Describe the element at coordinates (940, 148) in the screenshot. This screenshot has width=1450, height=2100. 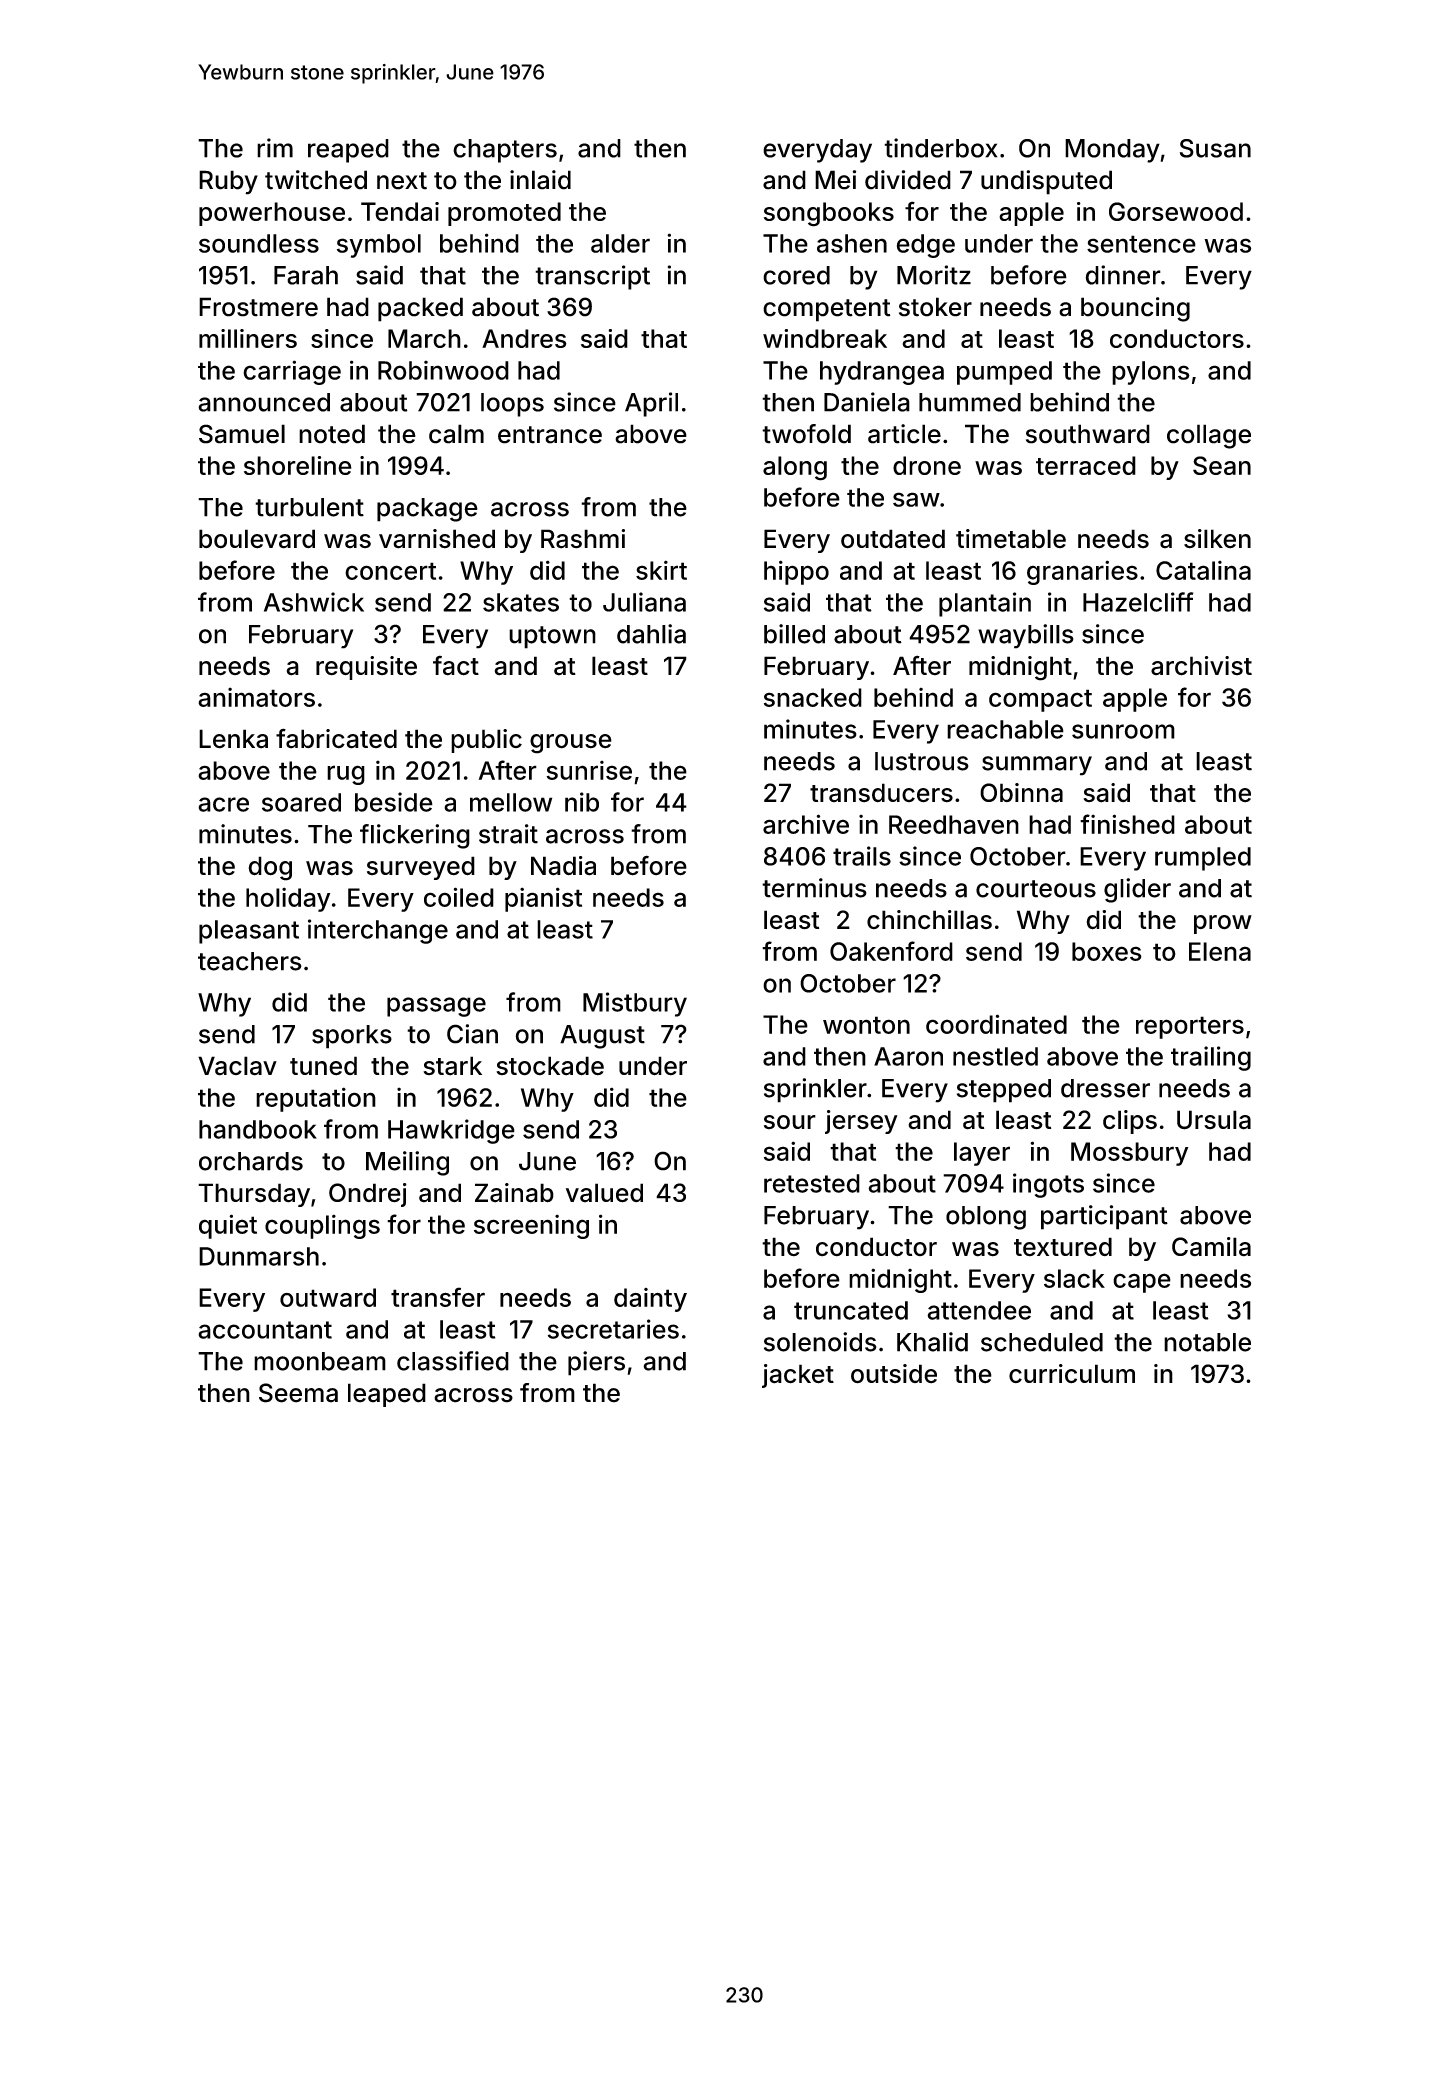
I see `tinderbox` at that location.
